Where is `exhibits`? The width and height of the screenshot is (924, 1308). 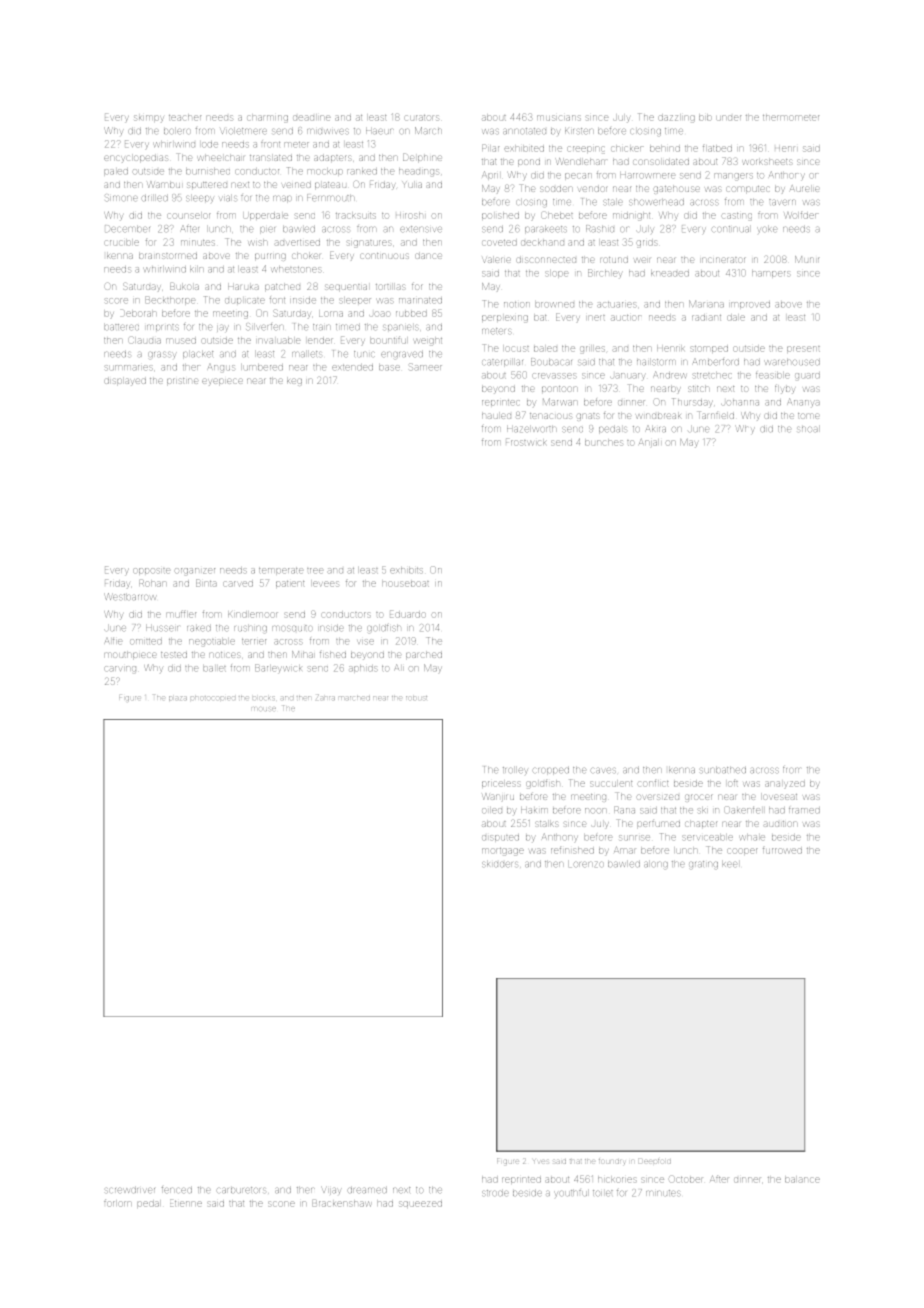
exhibits is located at coordinates (406, 571).
